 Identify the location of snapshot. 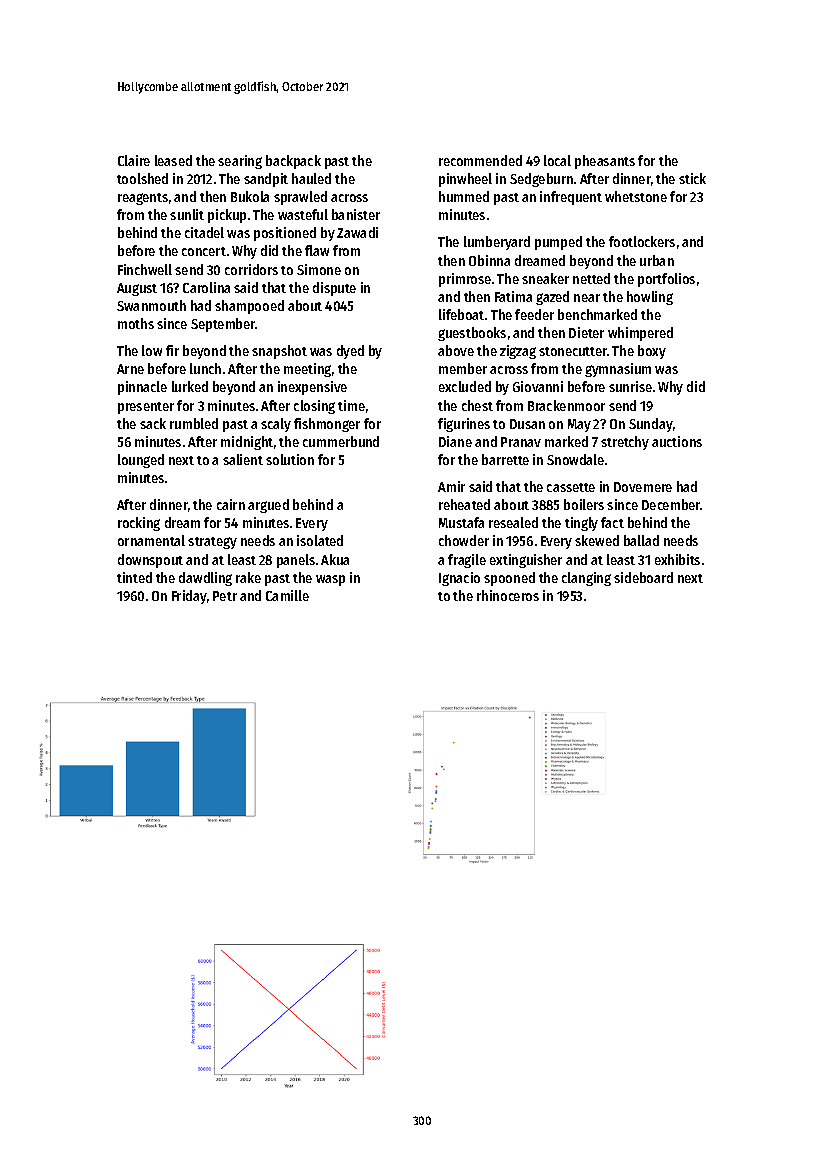
(279, 352).
